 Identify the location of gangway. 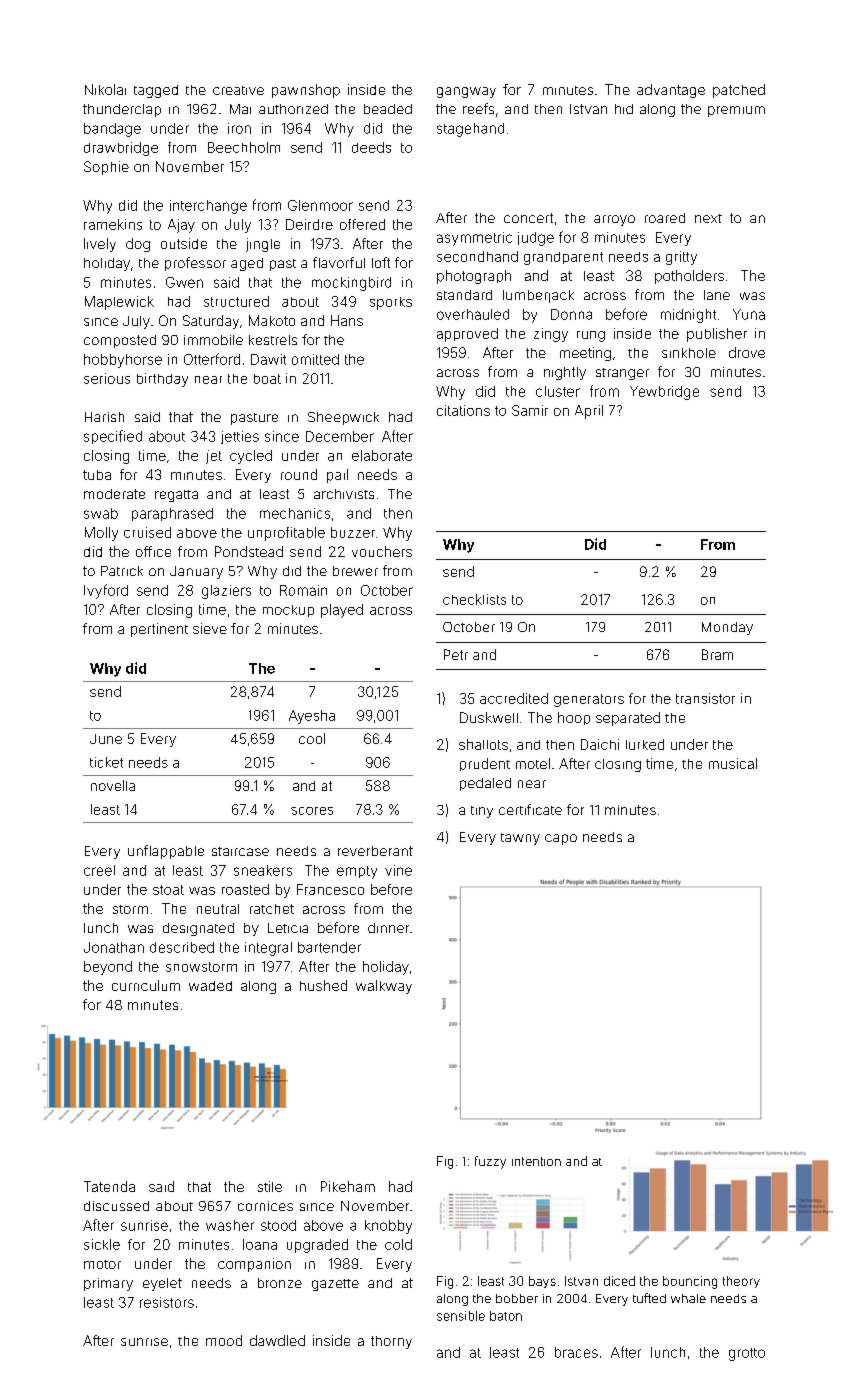
(466, 92).
